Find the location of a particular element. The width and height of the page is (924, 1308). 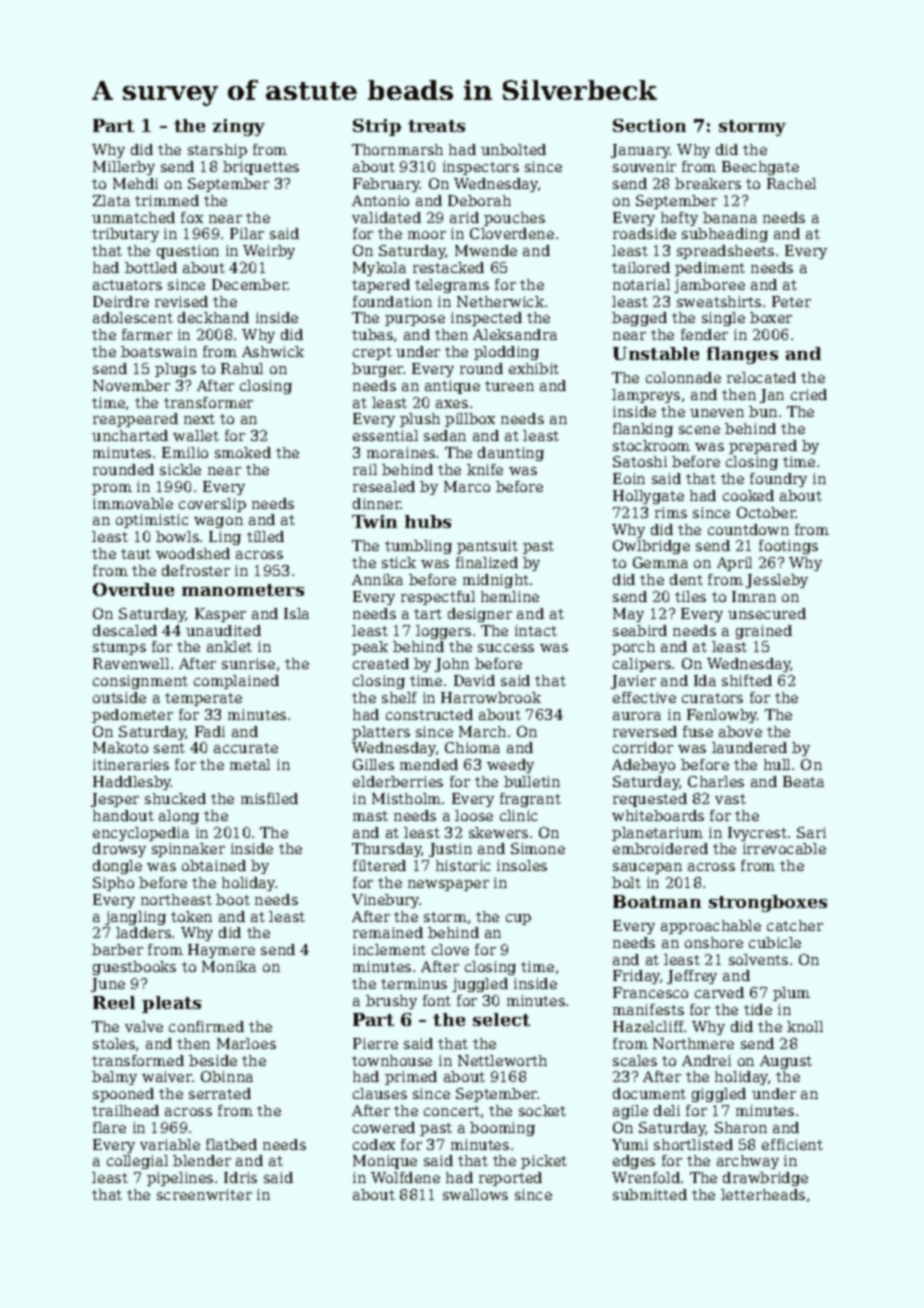

irrevocable is located at coordinates (784, 848).
